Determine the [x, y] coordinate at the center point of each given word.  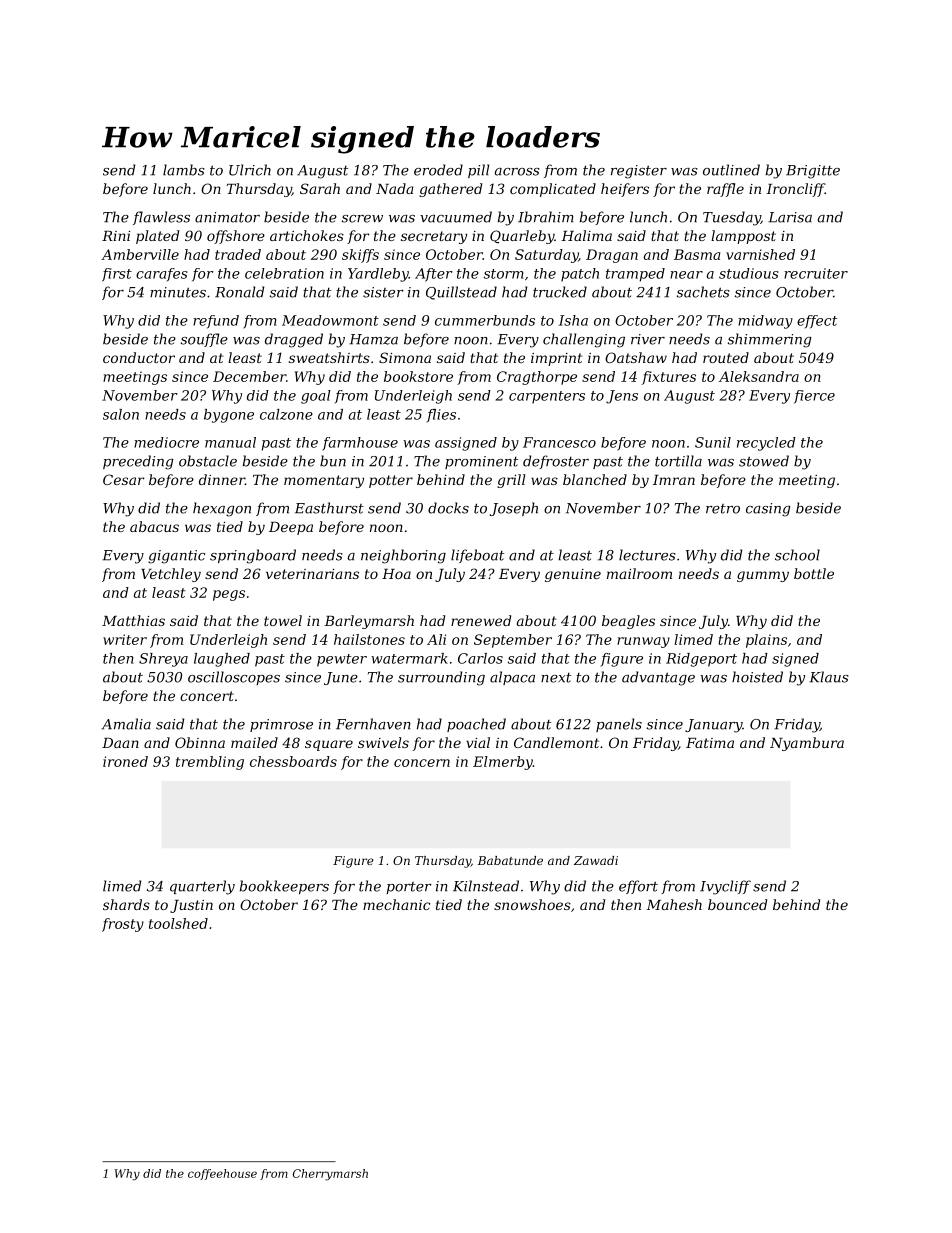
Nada [395, 188]
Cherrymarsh [330, 1175]
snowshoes [532, 904]
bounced [737, 904]
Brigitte [813, 172]
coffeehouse [222, 1174]
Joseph [514, 509]
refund [216, 322]
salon [121, 414]
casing [768, 510]
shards [126, 904]
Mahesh [674, 904]
